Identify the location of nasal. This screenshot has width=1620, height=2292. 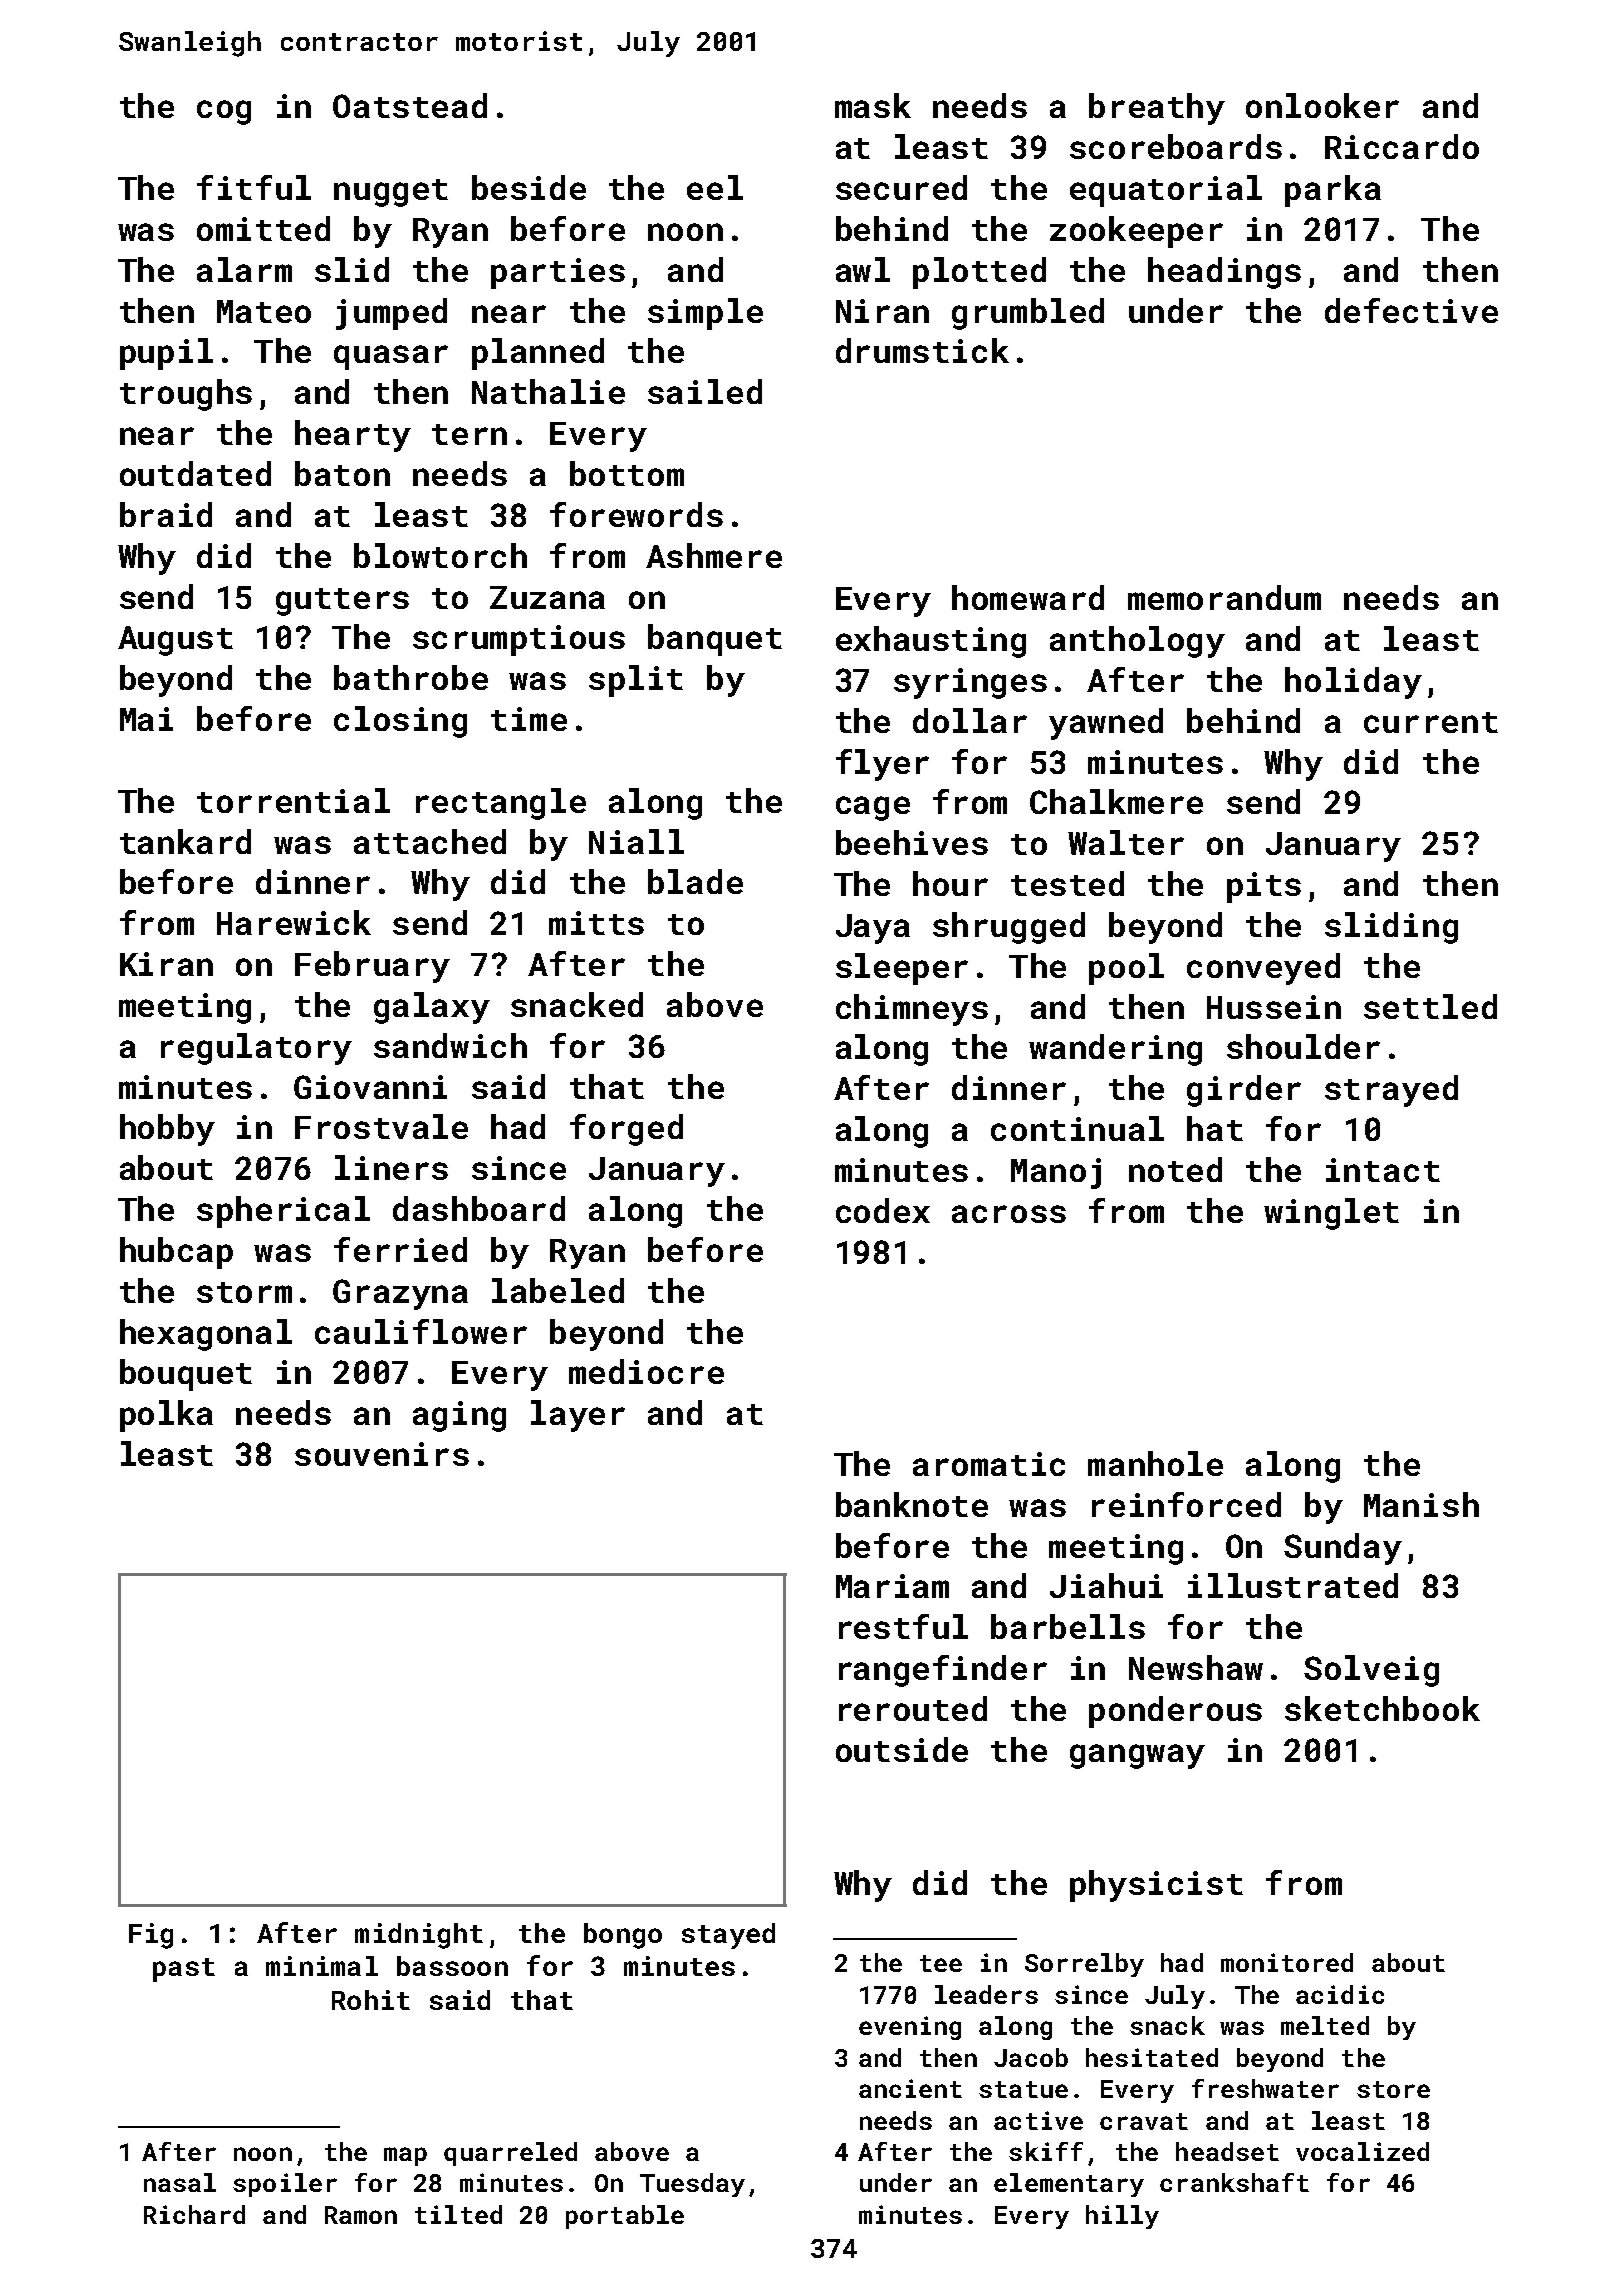
(180, 2182).
